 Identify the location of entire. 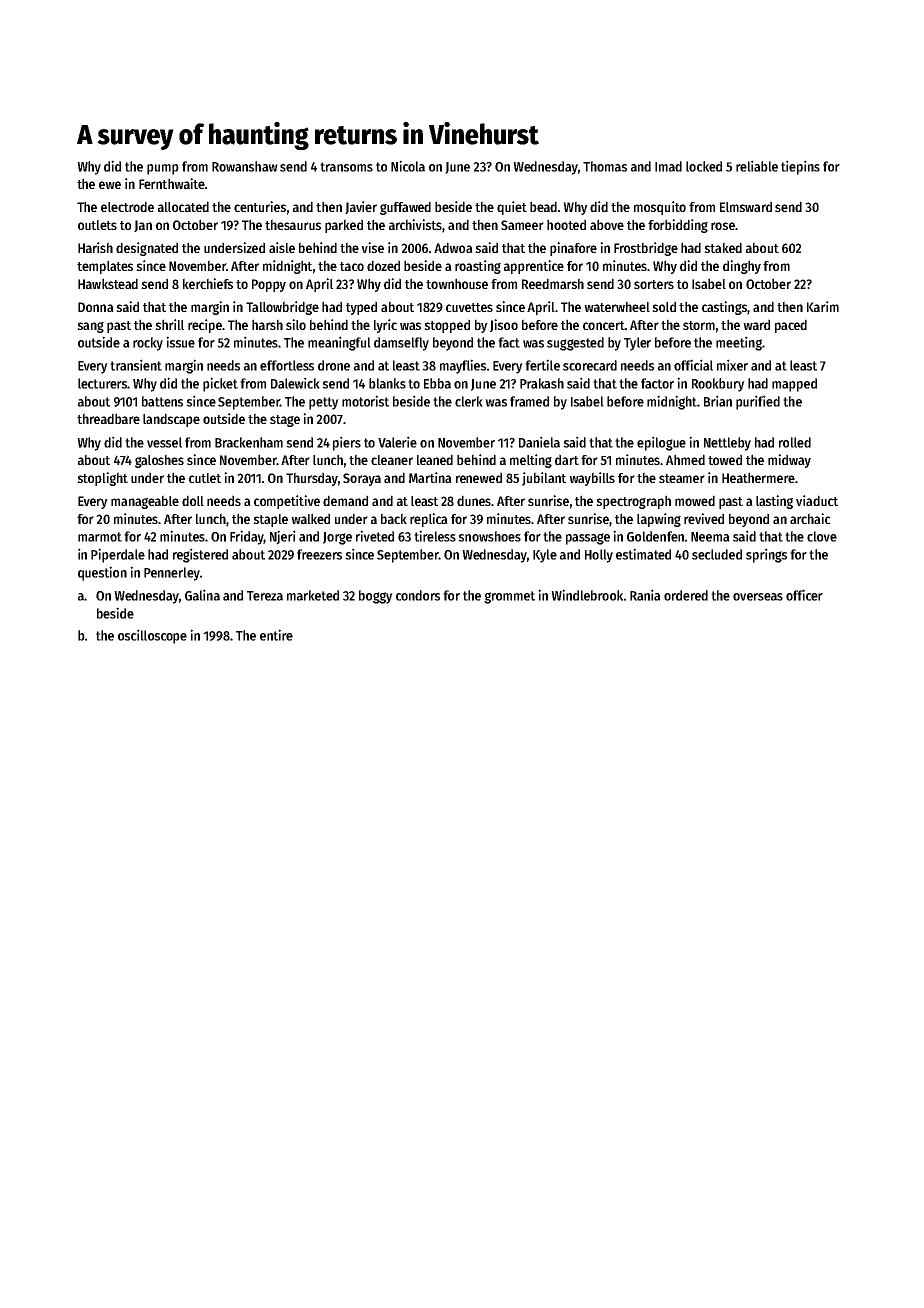
(276, 635).
